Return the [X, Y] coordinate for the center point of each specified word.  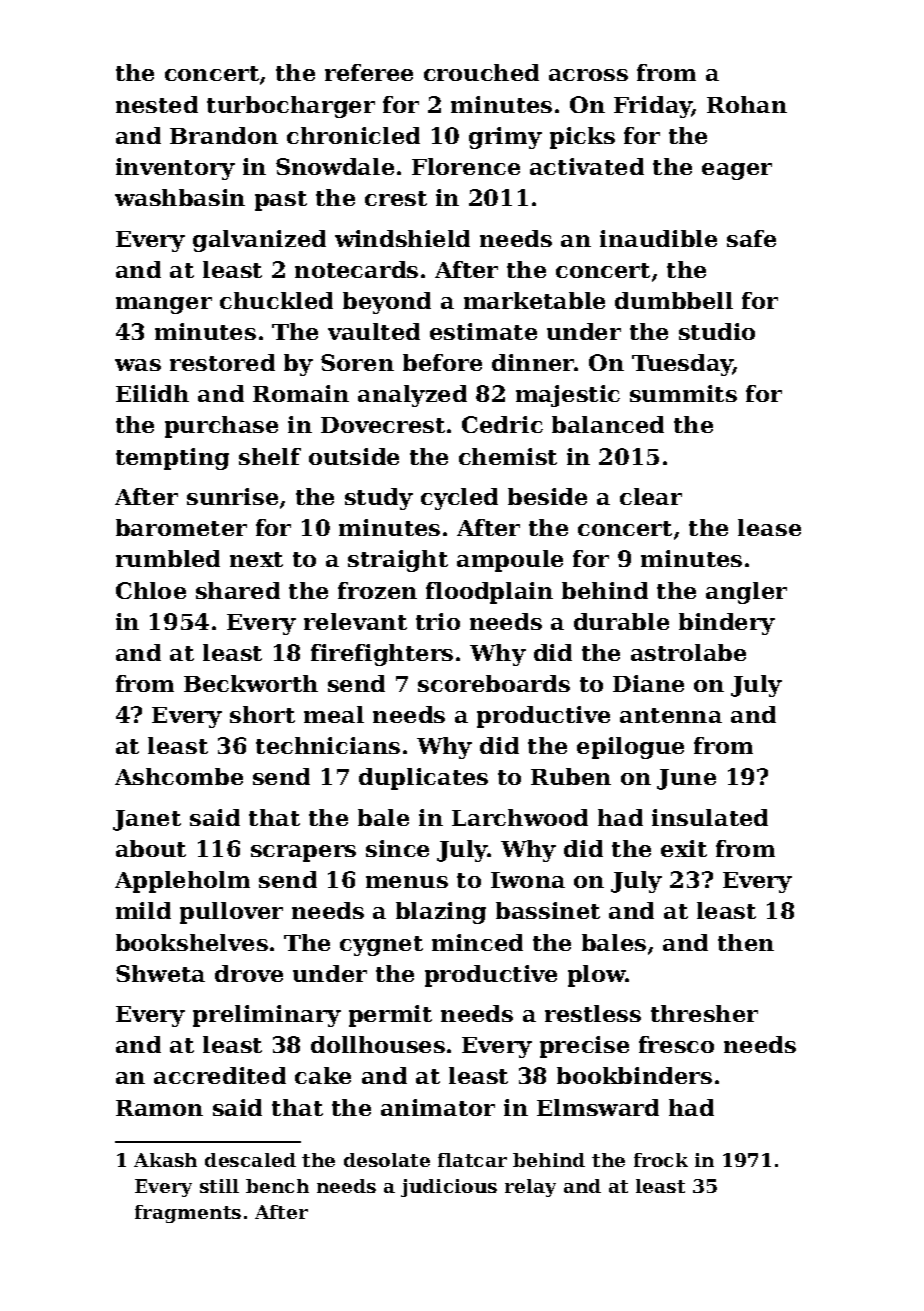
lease [769, 527]
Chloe [151, 590]
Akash [165, 1160]
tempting [172, 459]
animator [438, 1107]
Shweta [160, 973]
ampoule [510, 561]
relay [530, 1188]
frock [661, 1160]
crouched [481, 72]
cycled [459, 499]
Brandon [224, 135]
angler [746, 593]
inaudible [658, 238]
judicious [449, 1188]
